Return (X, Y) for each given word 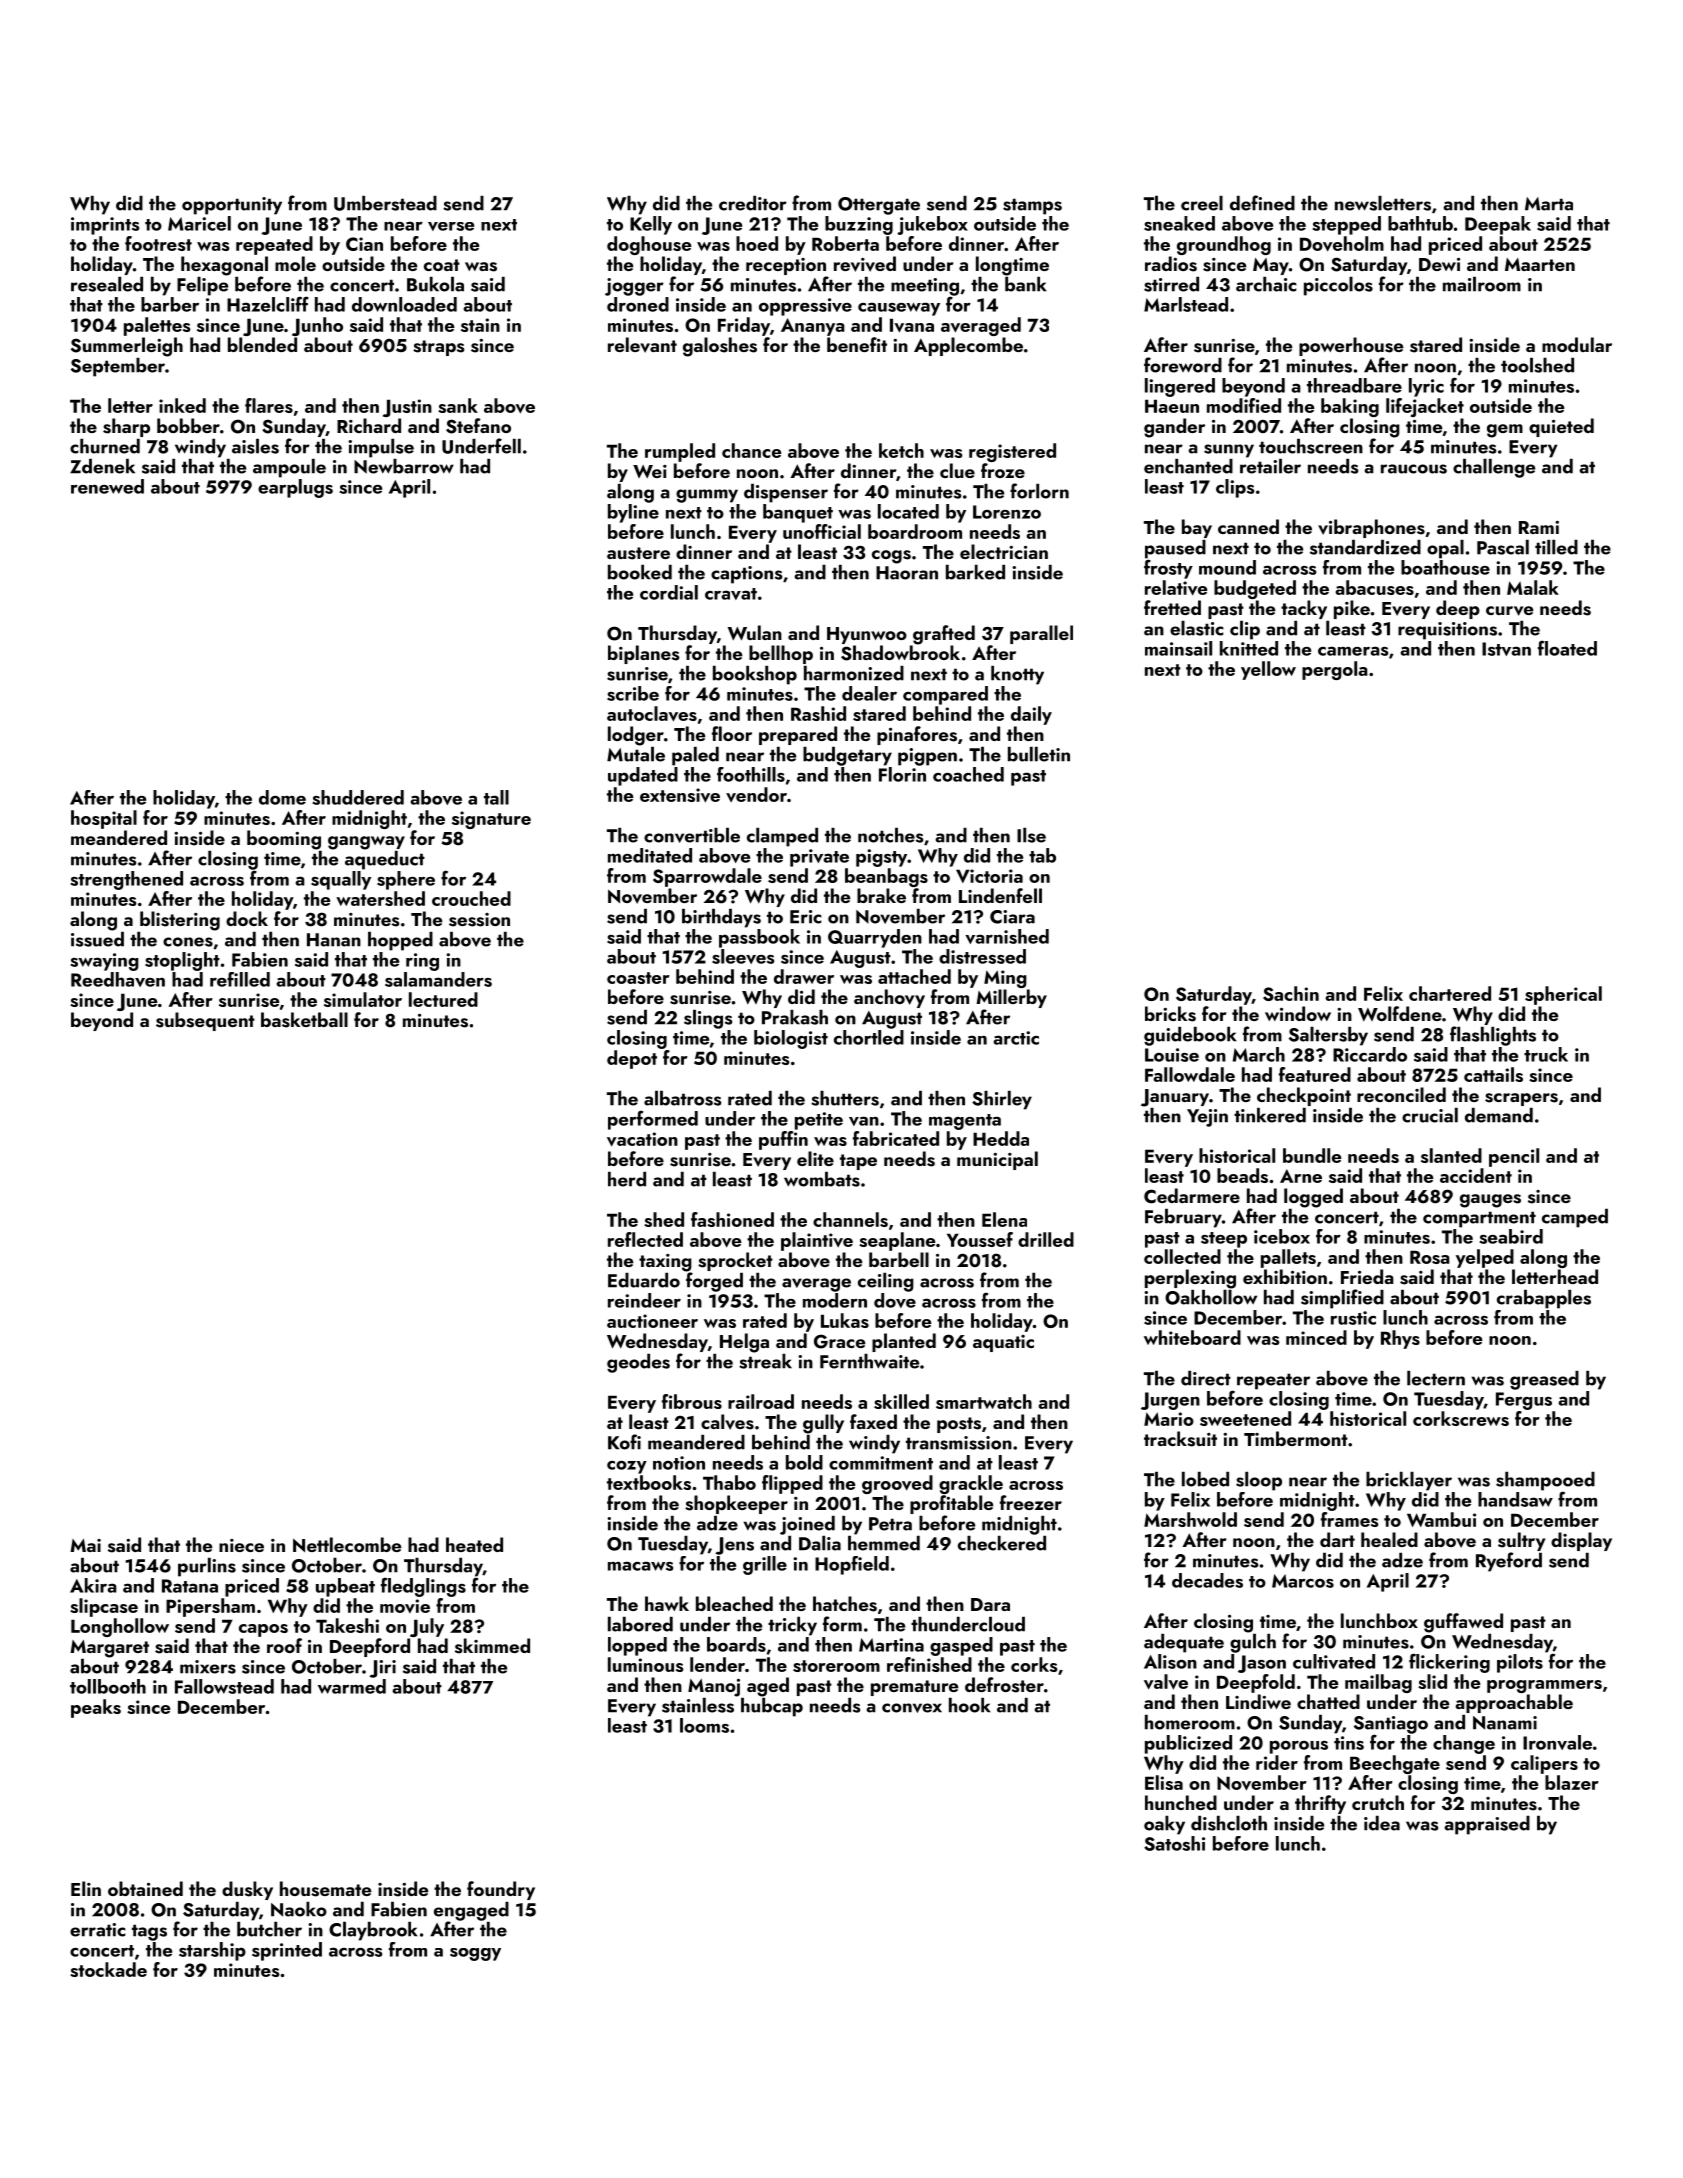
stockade (108, 1969)
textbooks (649, 1482)
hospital (104, 819)
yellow (1268, 670)
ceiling (886, 1282)
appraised (1487, 1825)
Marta (1549, 204)
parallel (1041, 634)
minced (1316, 1337)
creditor (753, 203)
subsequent (205, 1021)
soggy (475, 1954)
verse (451, 226)
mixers (208, 1667)
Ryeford (1509, 1562)
